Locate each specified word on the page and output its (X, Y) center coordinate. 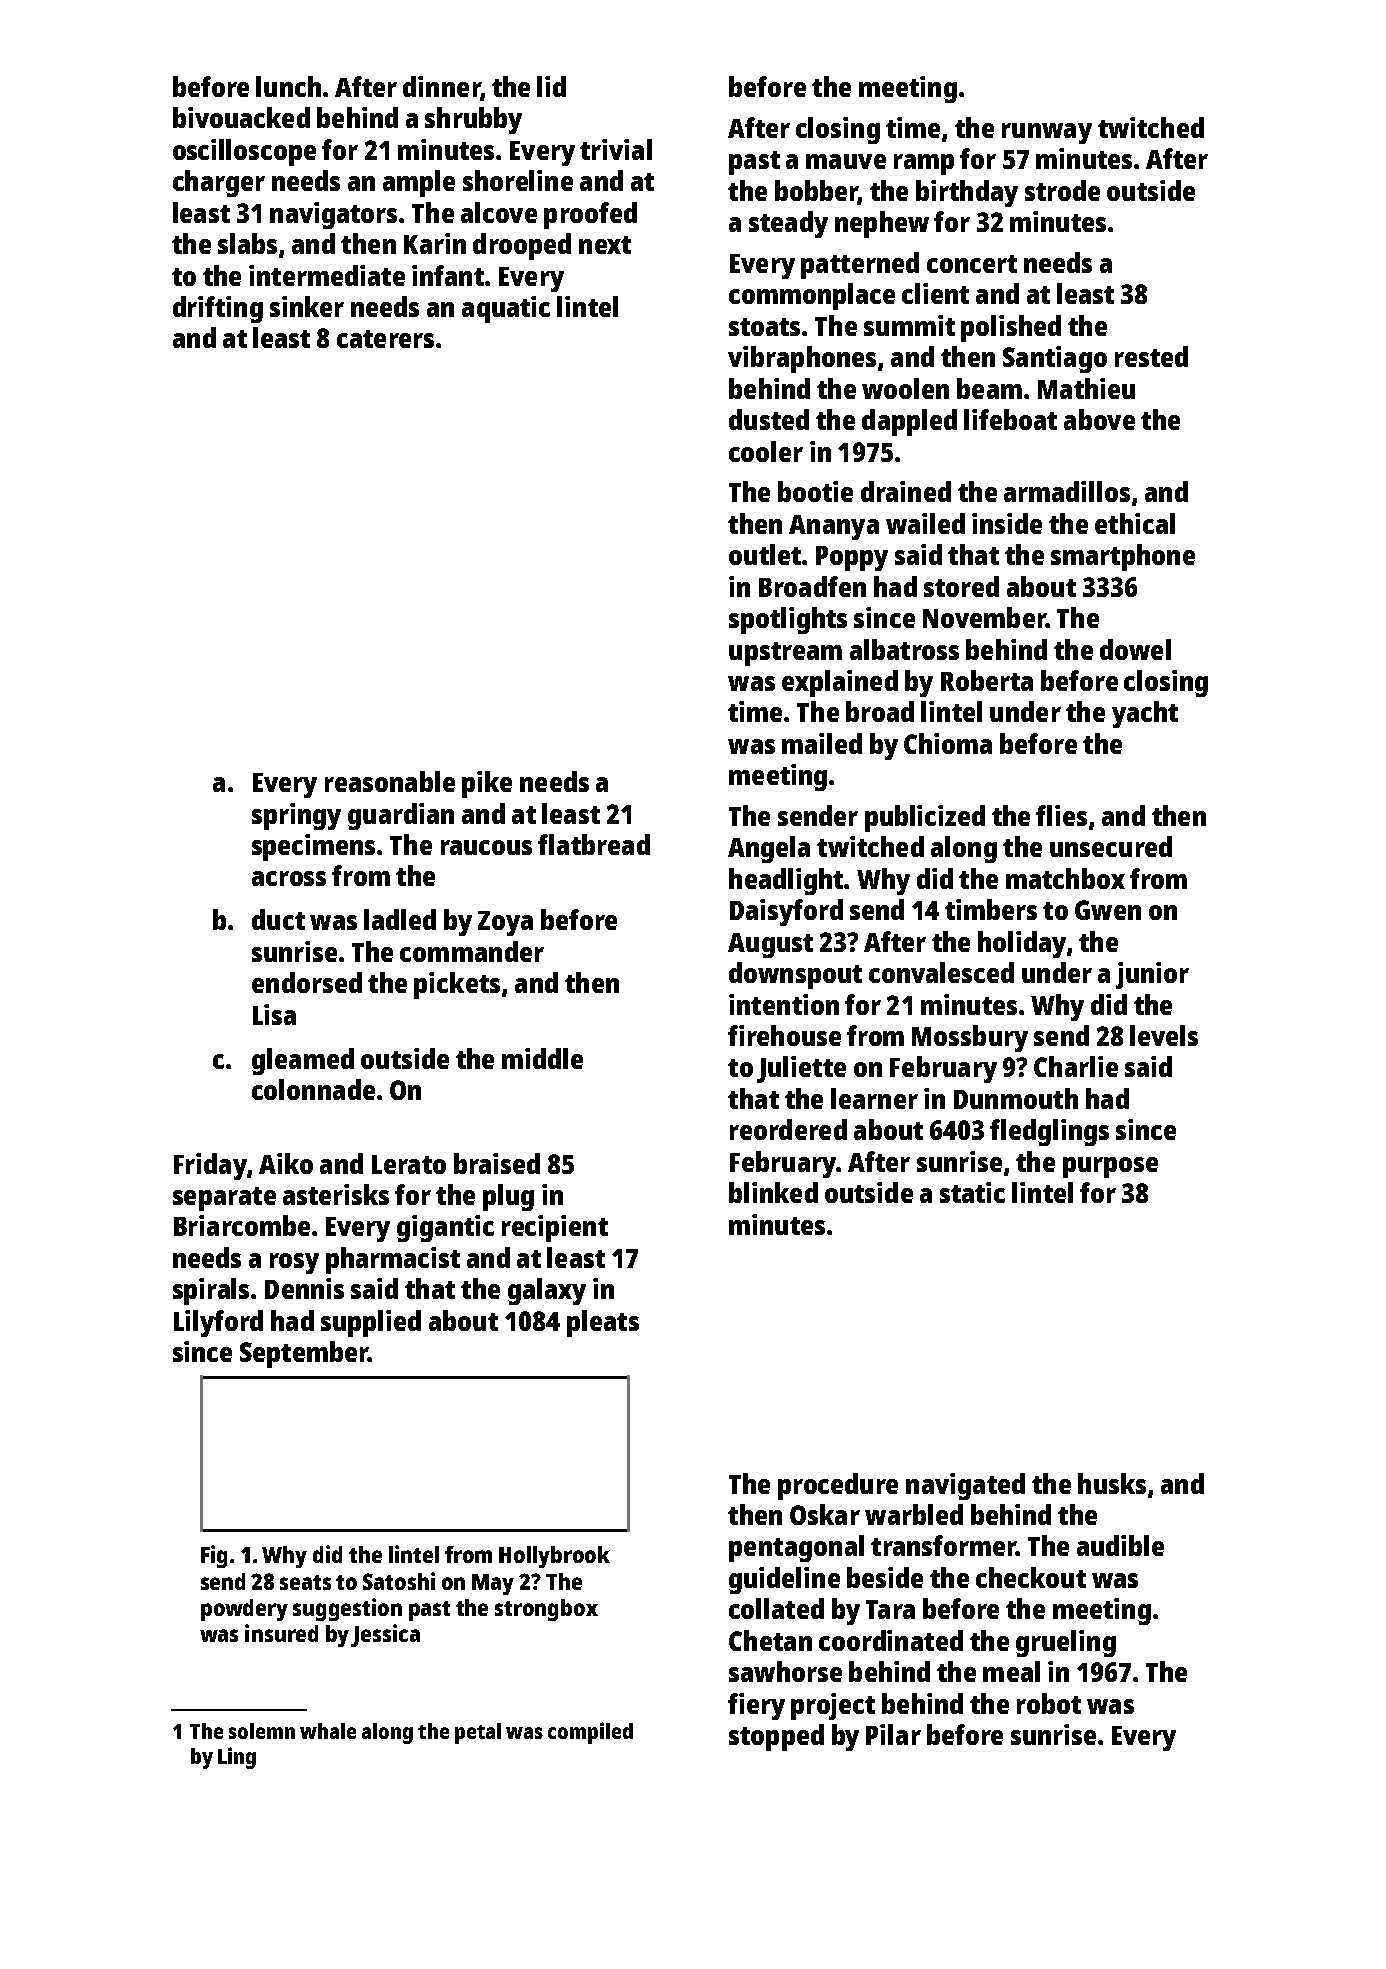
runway (1047, 133)
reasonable (390, 781)
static (972, 1192)
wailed (925, 523)
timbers (991, 909)
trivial (616, 149)
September (304, 1354)
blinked (773, 1192)
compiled (590, 1733)
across (289, 878)
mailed (822, 743)
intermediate (327, 275)
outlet (765, 554)
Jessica (385, 1635)
